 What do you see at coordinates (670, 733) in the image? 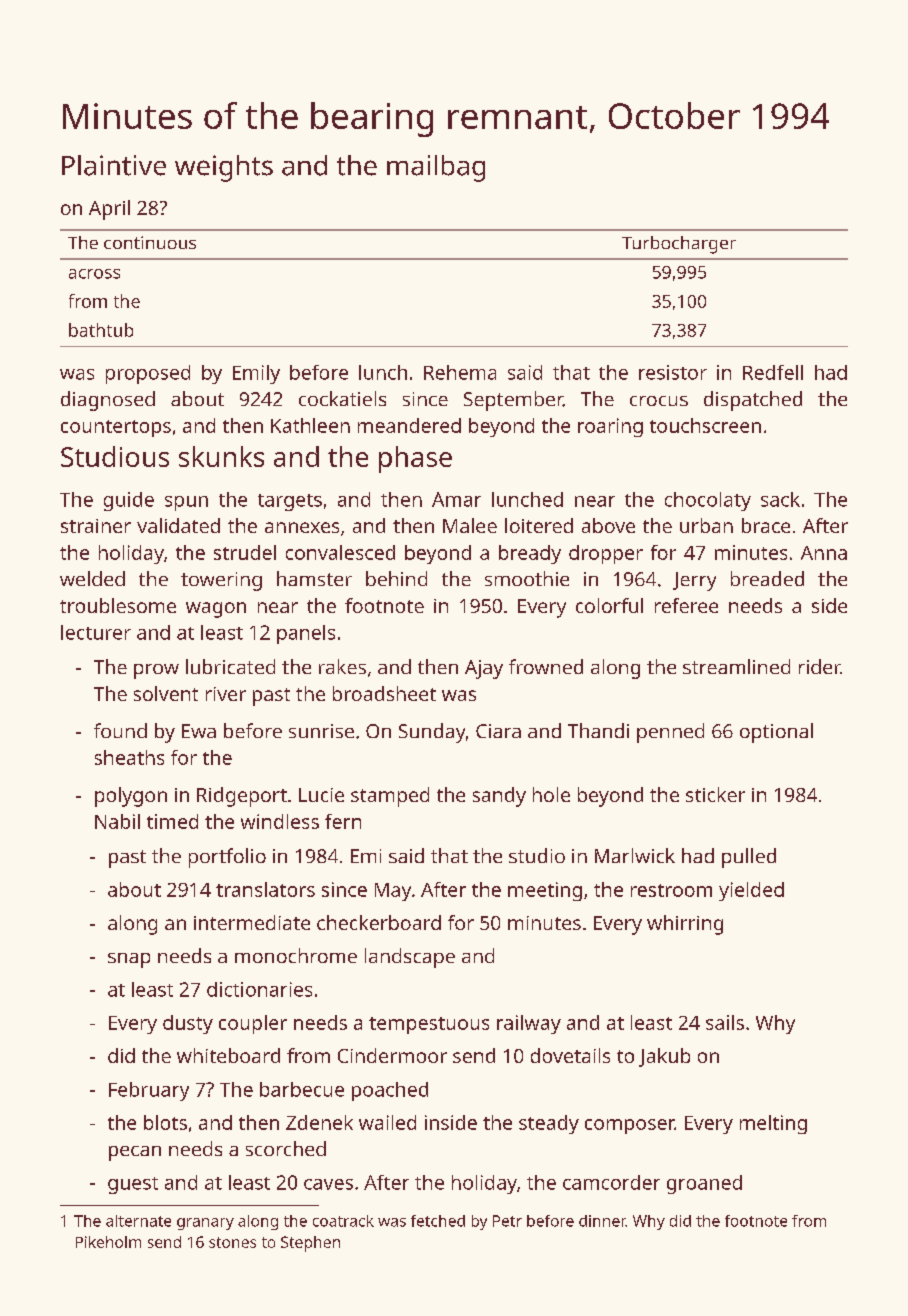
I see `penned` at bounding box center [670, 733].
